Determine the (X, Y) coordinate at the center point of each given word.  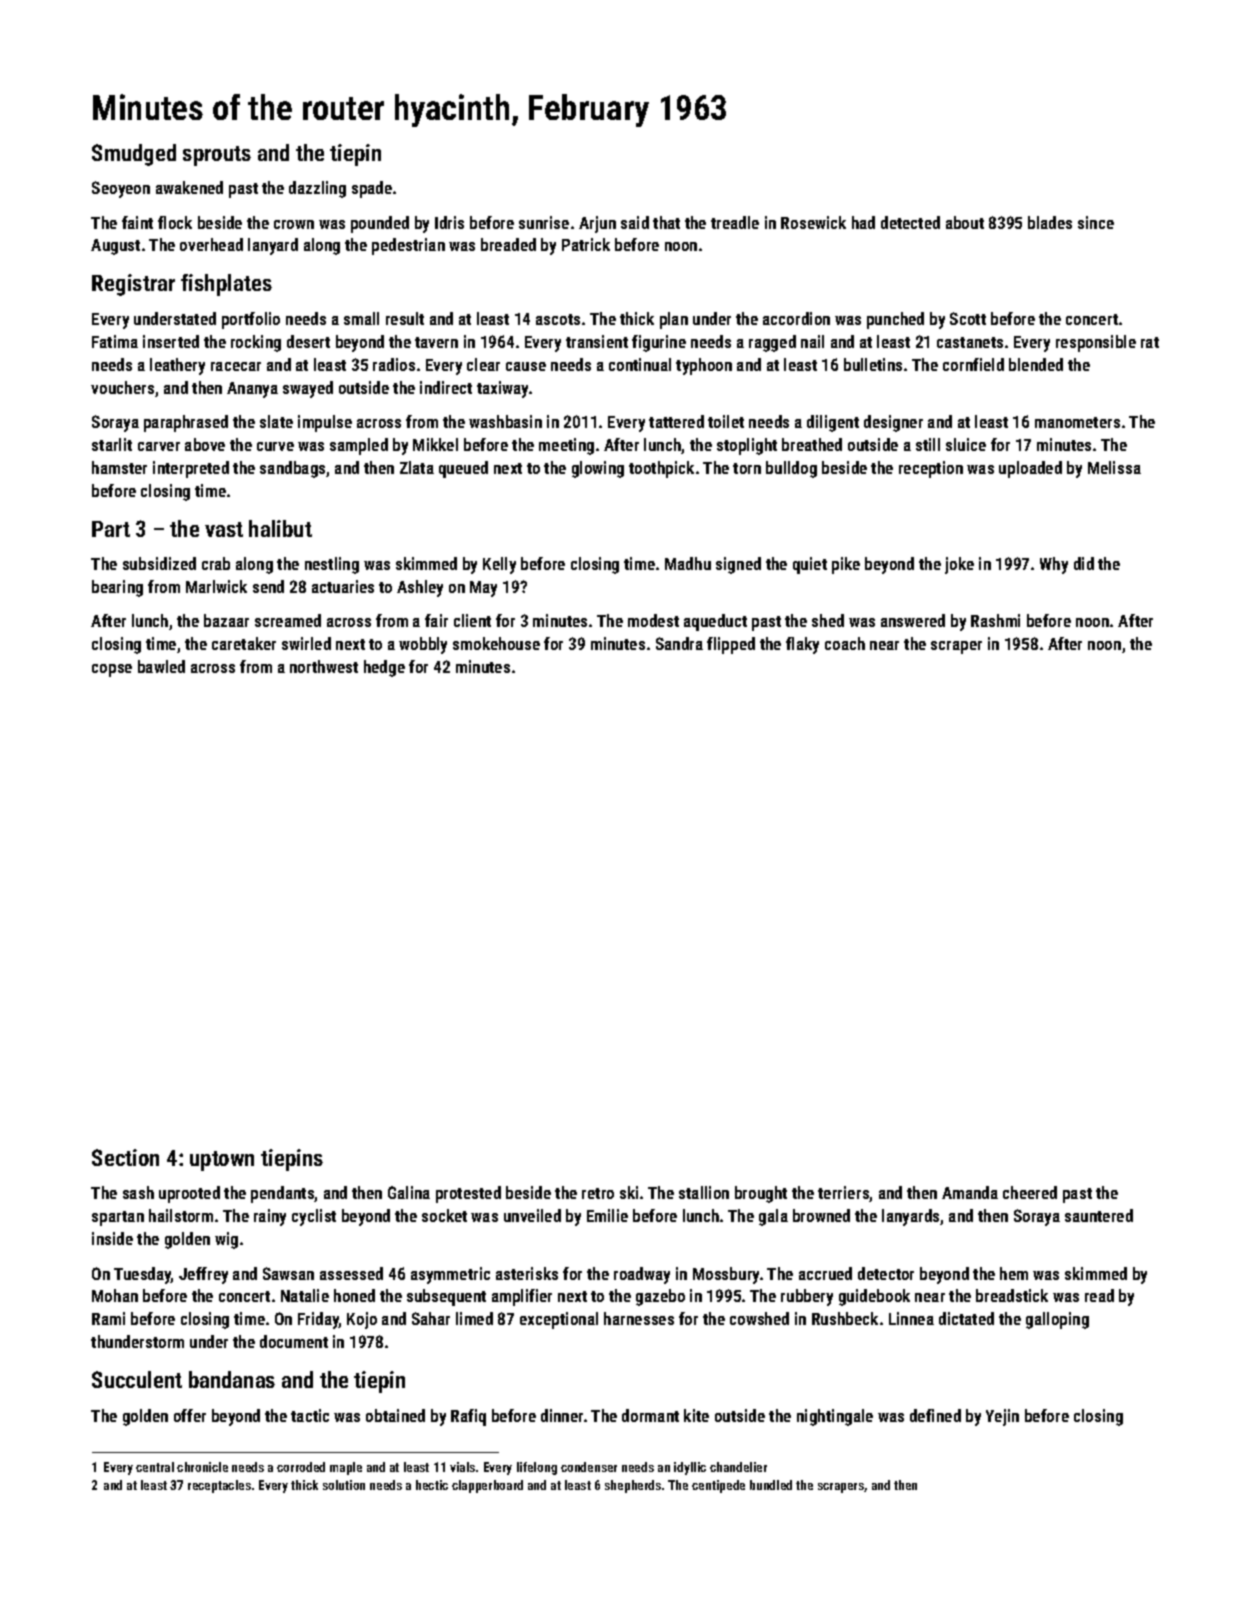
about (965, 222)
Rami (108, 1318)
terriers (844, 1194)
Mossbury (726, 1275)
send (268, 586)
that (666, 222)
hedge (384, 668)
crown (294, 224)
